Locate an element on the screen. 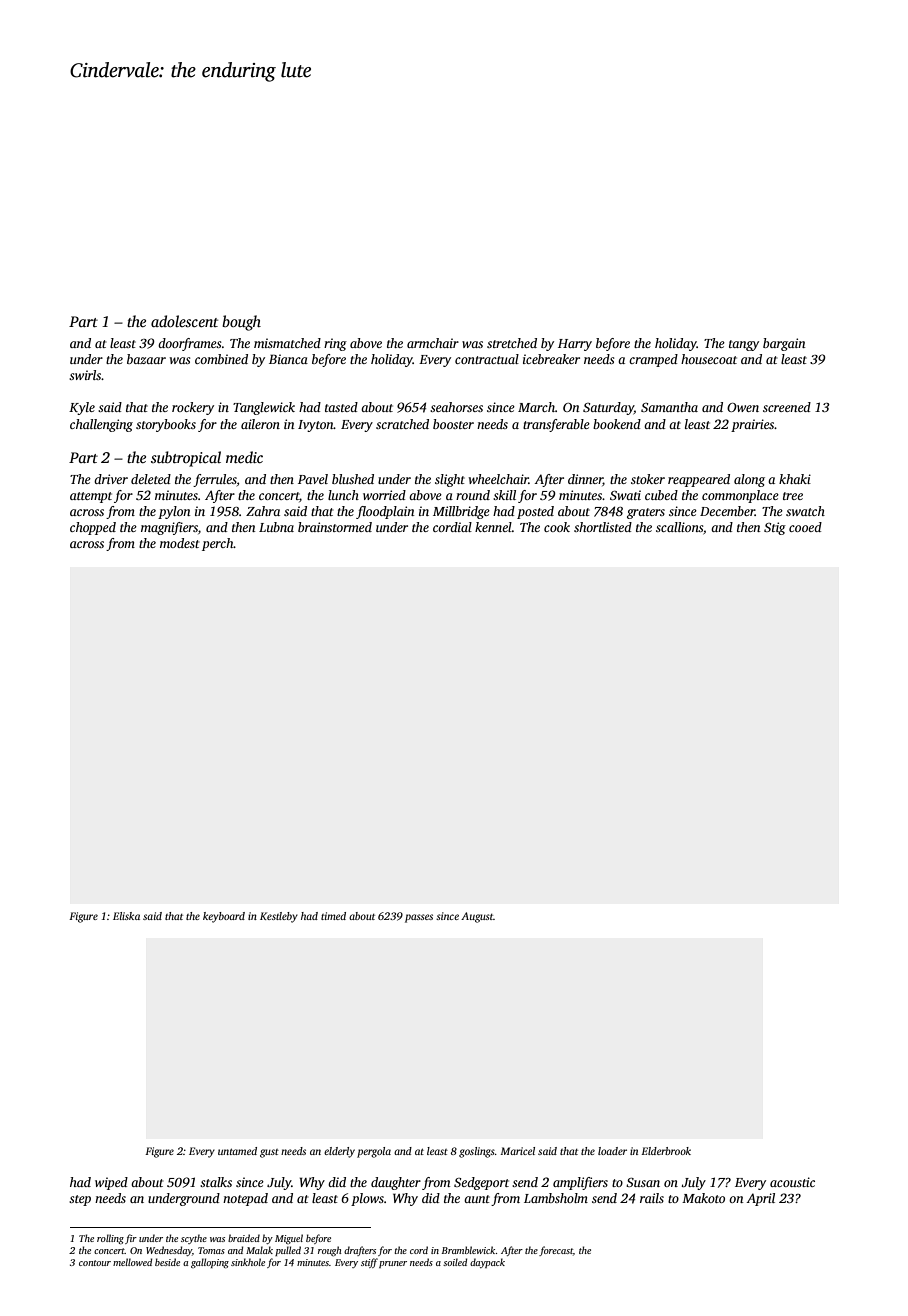  untamed is located at coordinates (237, 1151).
